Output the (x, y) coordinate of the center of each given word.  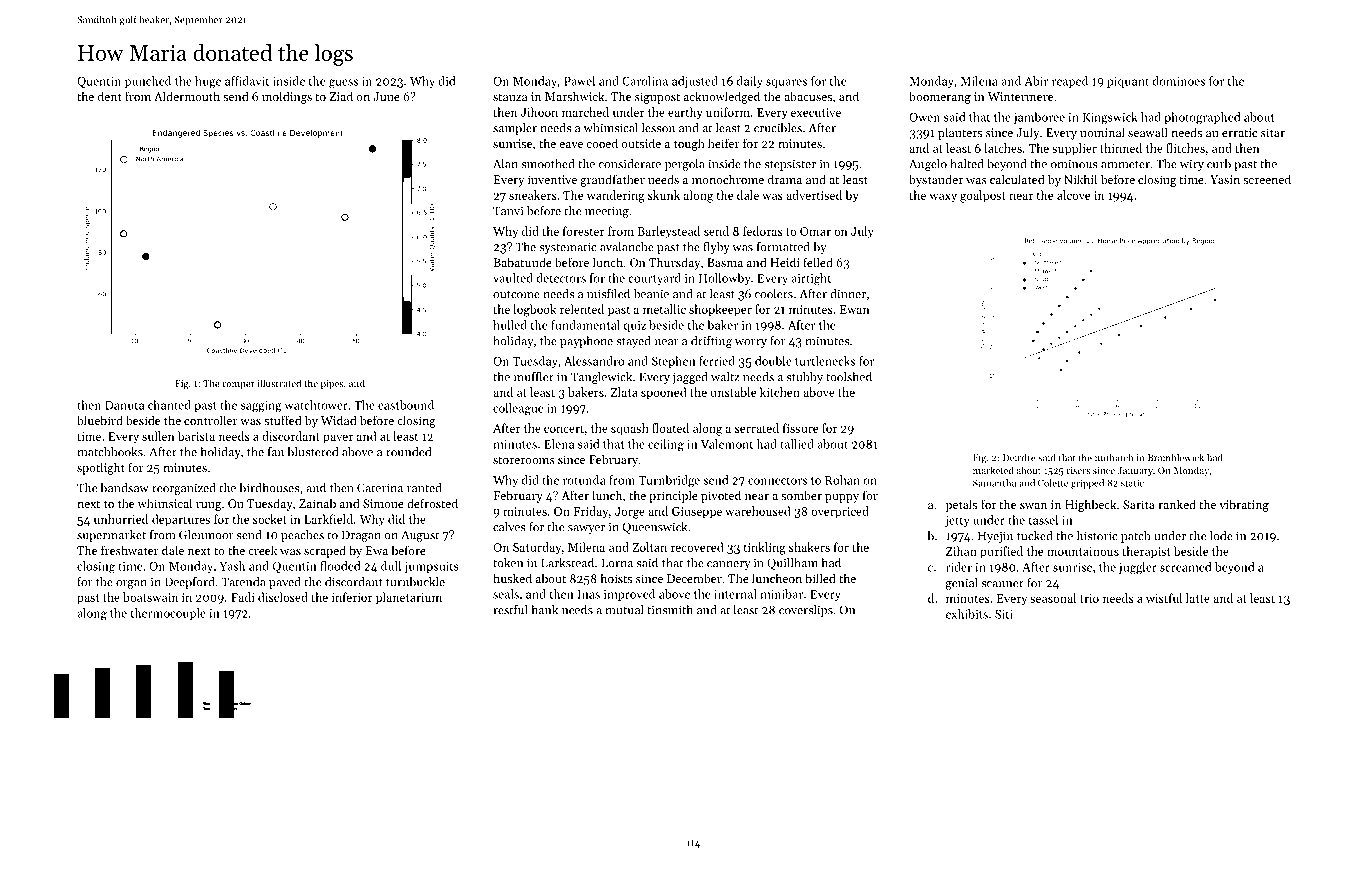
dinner (848, 294)
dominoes (1179, 81)
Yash (232, 566)
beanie (651, 294)
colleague (518, 409)
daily (750, 82)
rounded (408, 452)
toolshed (849, 377)
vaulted (513, 278)
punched (148, 82)
